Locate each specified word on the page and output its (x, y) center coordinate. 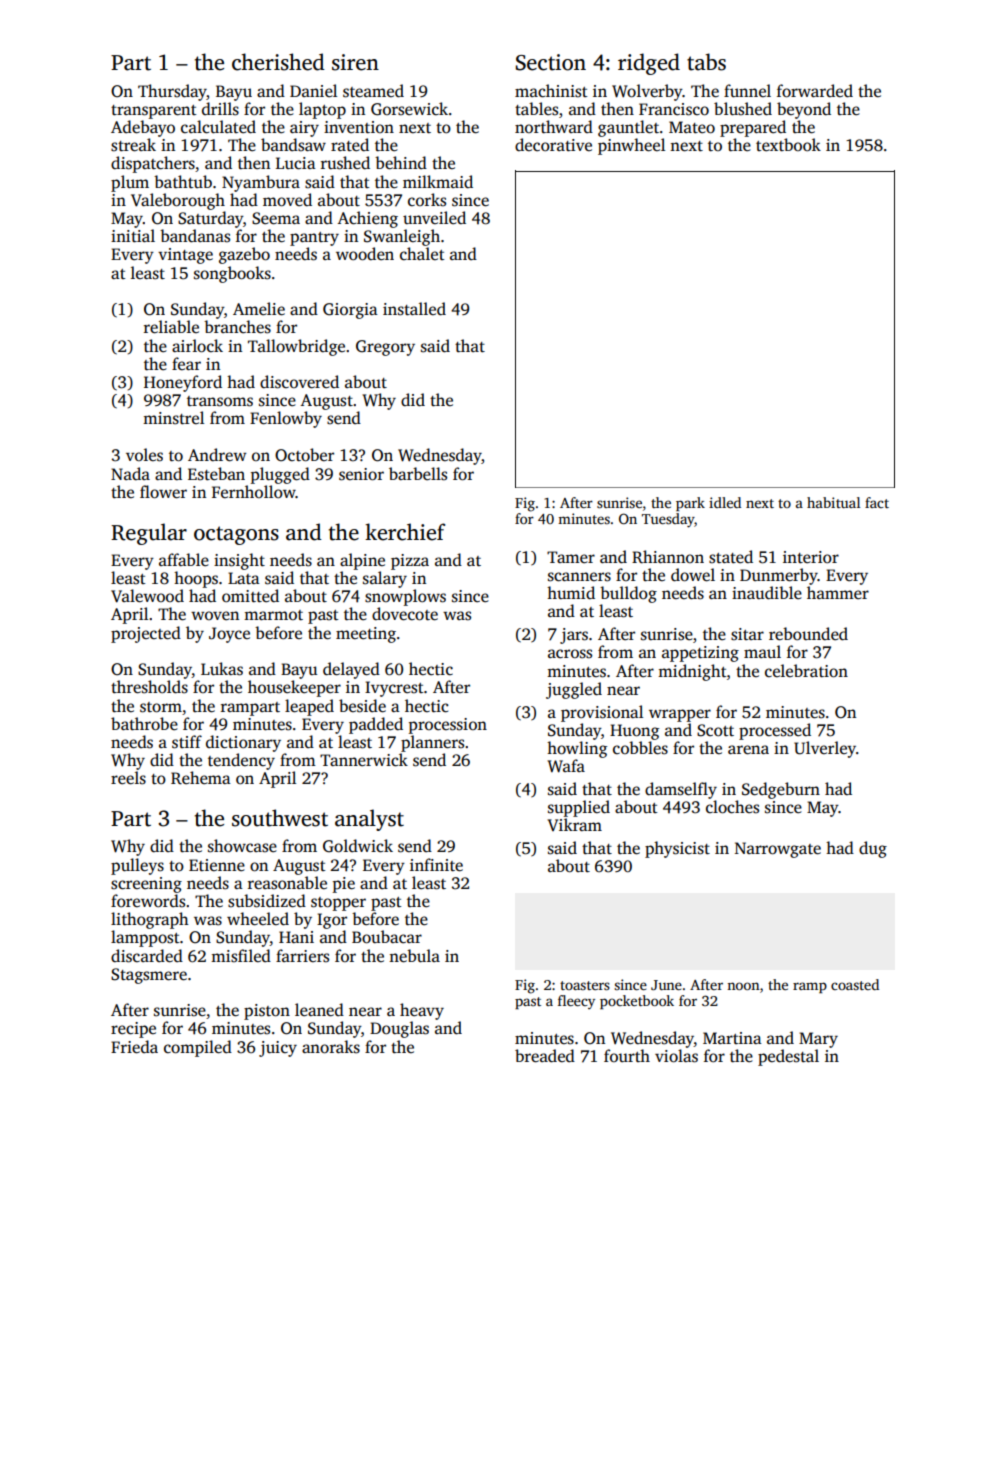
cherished (278, 62)
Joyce (229, 635)
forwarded (815, 91)
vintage (185, 256)
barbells (418, 474)
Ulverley (825, 749)
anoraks (331, 1047)
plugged (280, 475)
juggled (574, 690)
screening (146, 885)
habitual (833, 502)
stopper (338, 904)
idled (725, 502)
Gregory (385, 348)
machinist (551, 91)
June (666, 985)
